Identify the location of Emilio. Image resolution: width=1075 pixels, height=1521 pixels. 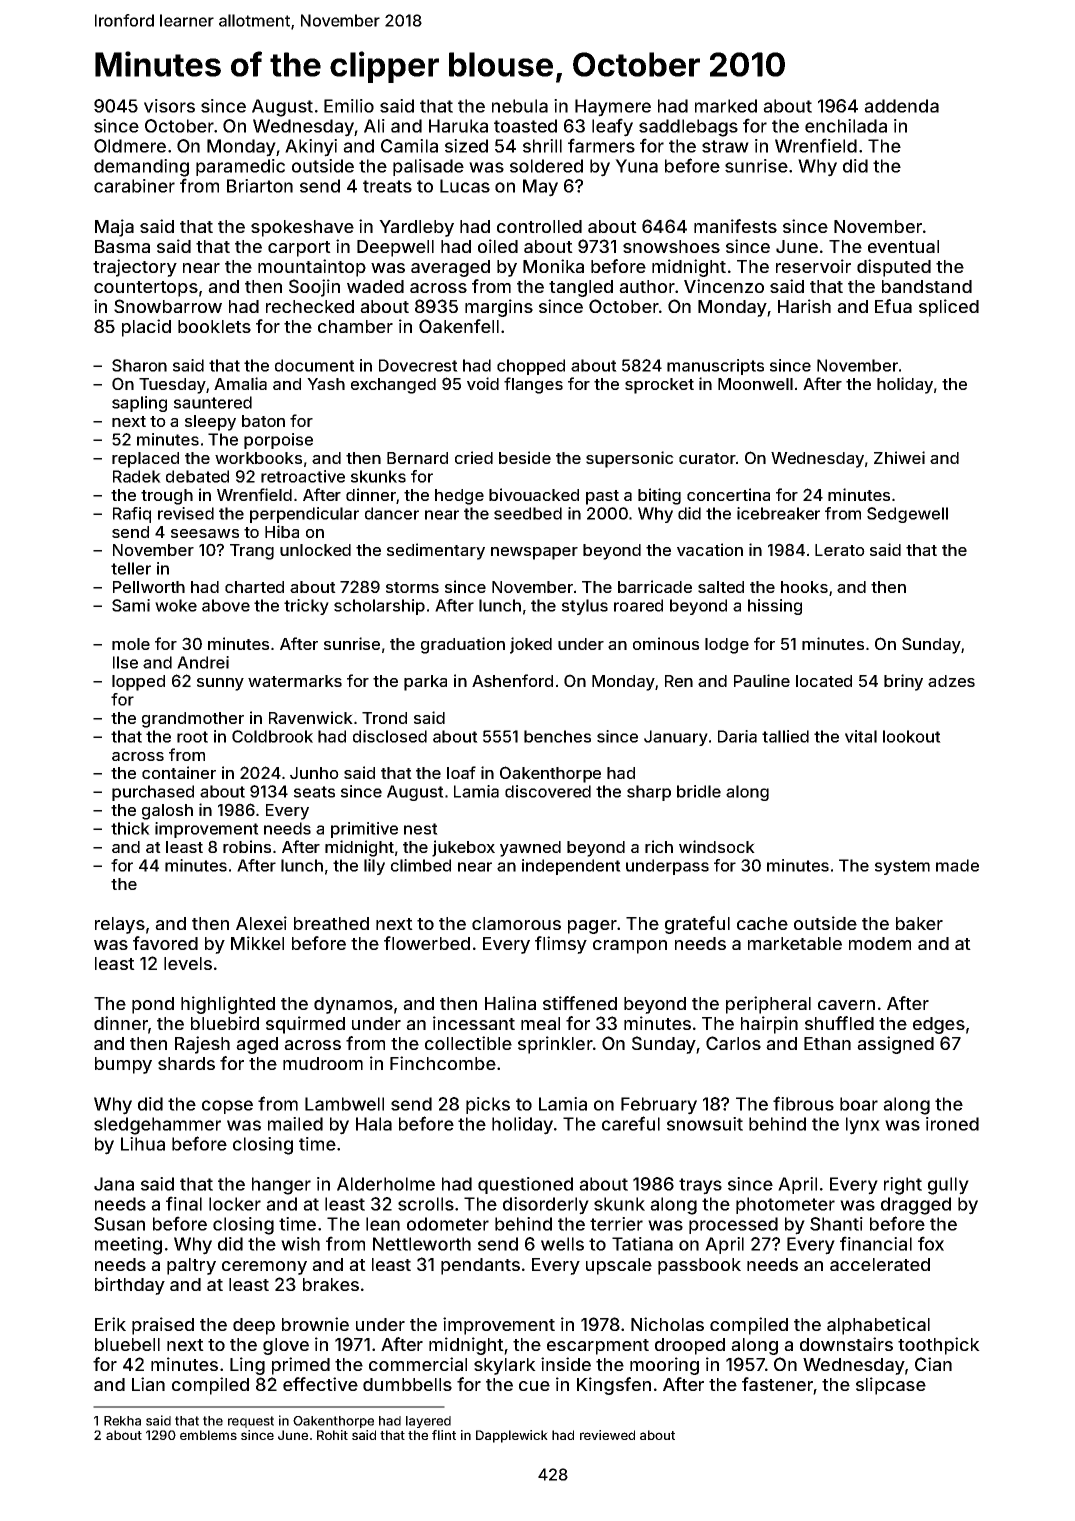
(349, 106).
